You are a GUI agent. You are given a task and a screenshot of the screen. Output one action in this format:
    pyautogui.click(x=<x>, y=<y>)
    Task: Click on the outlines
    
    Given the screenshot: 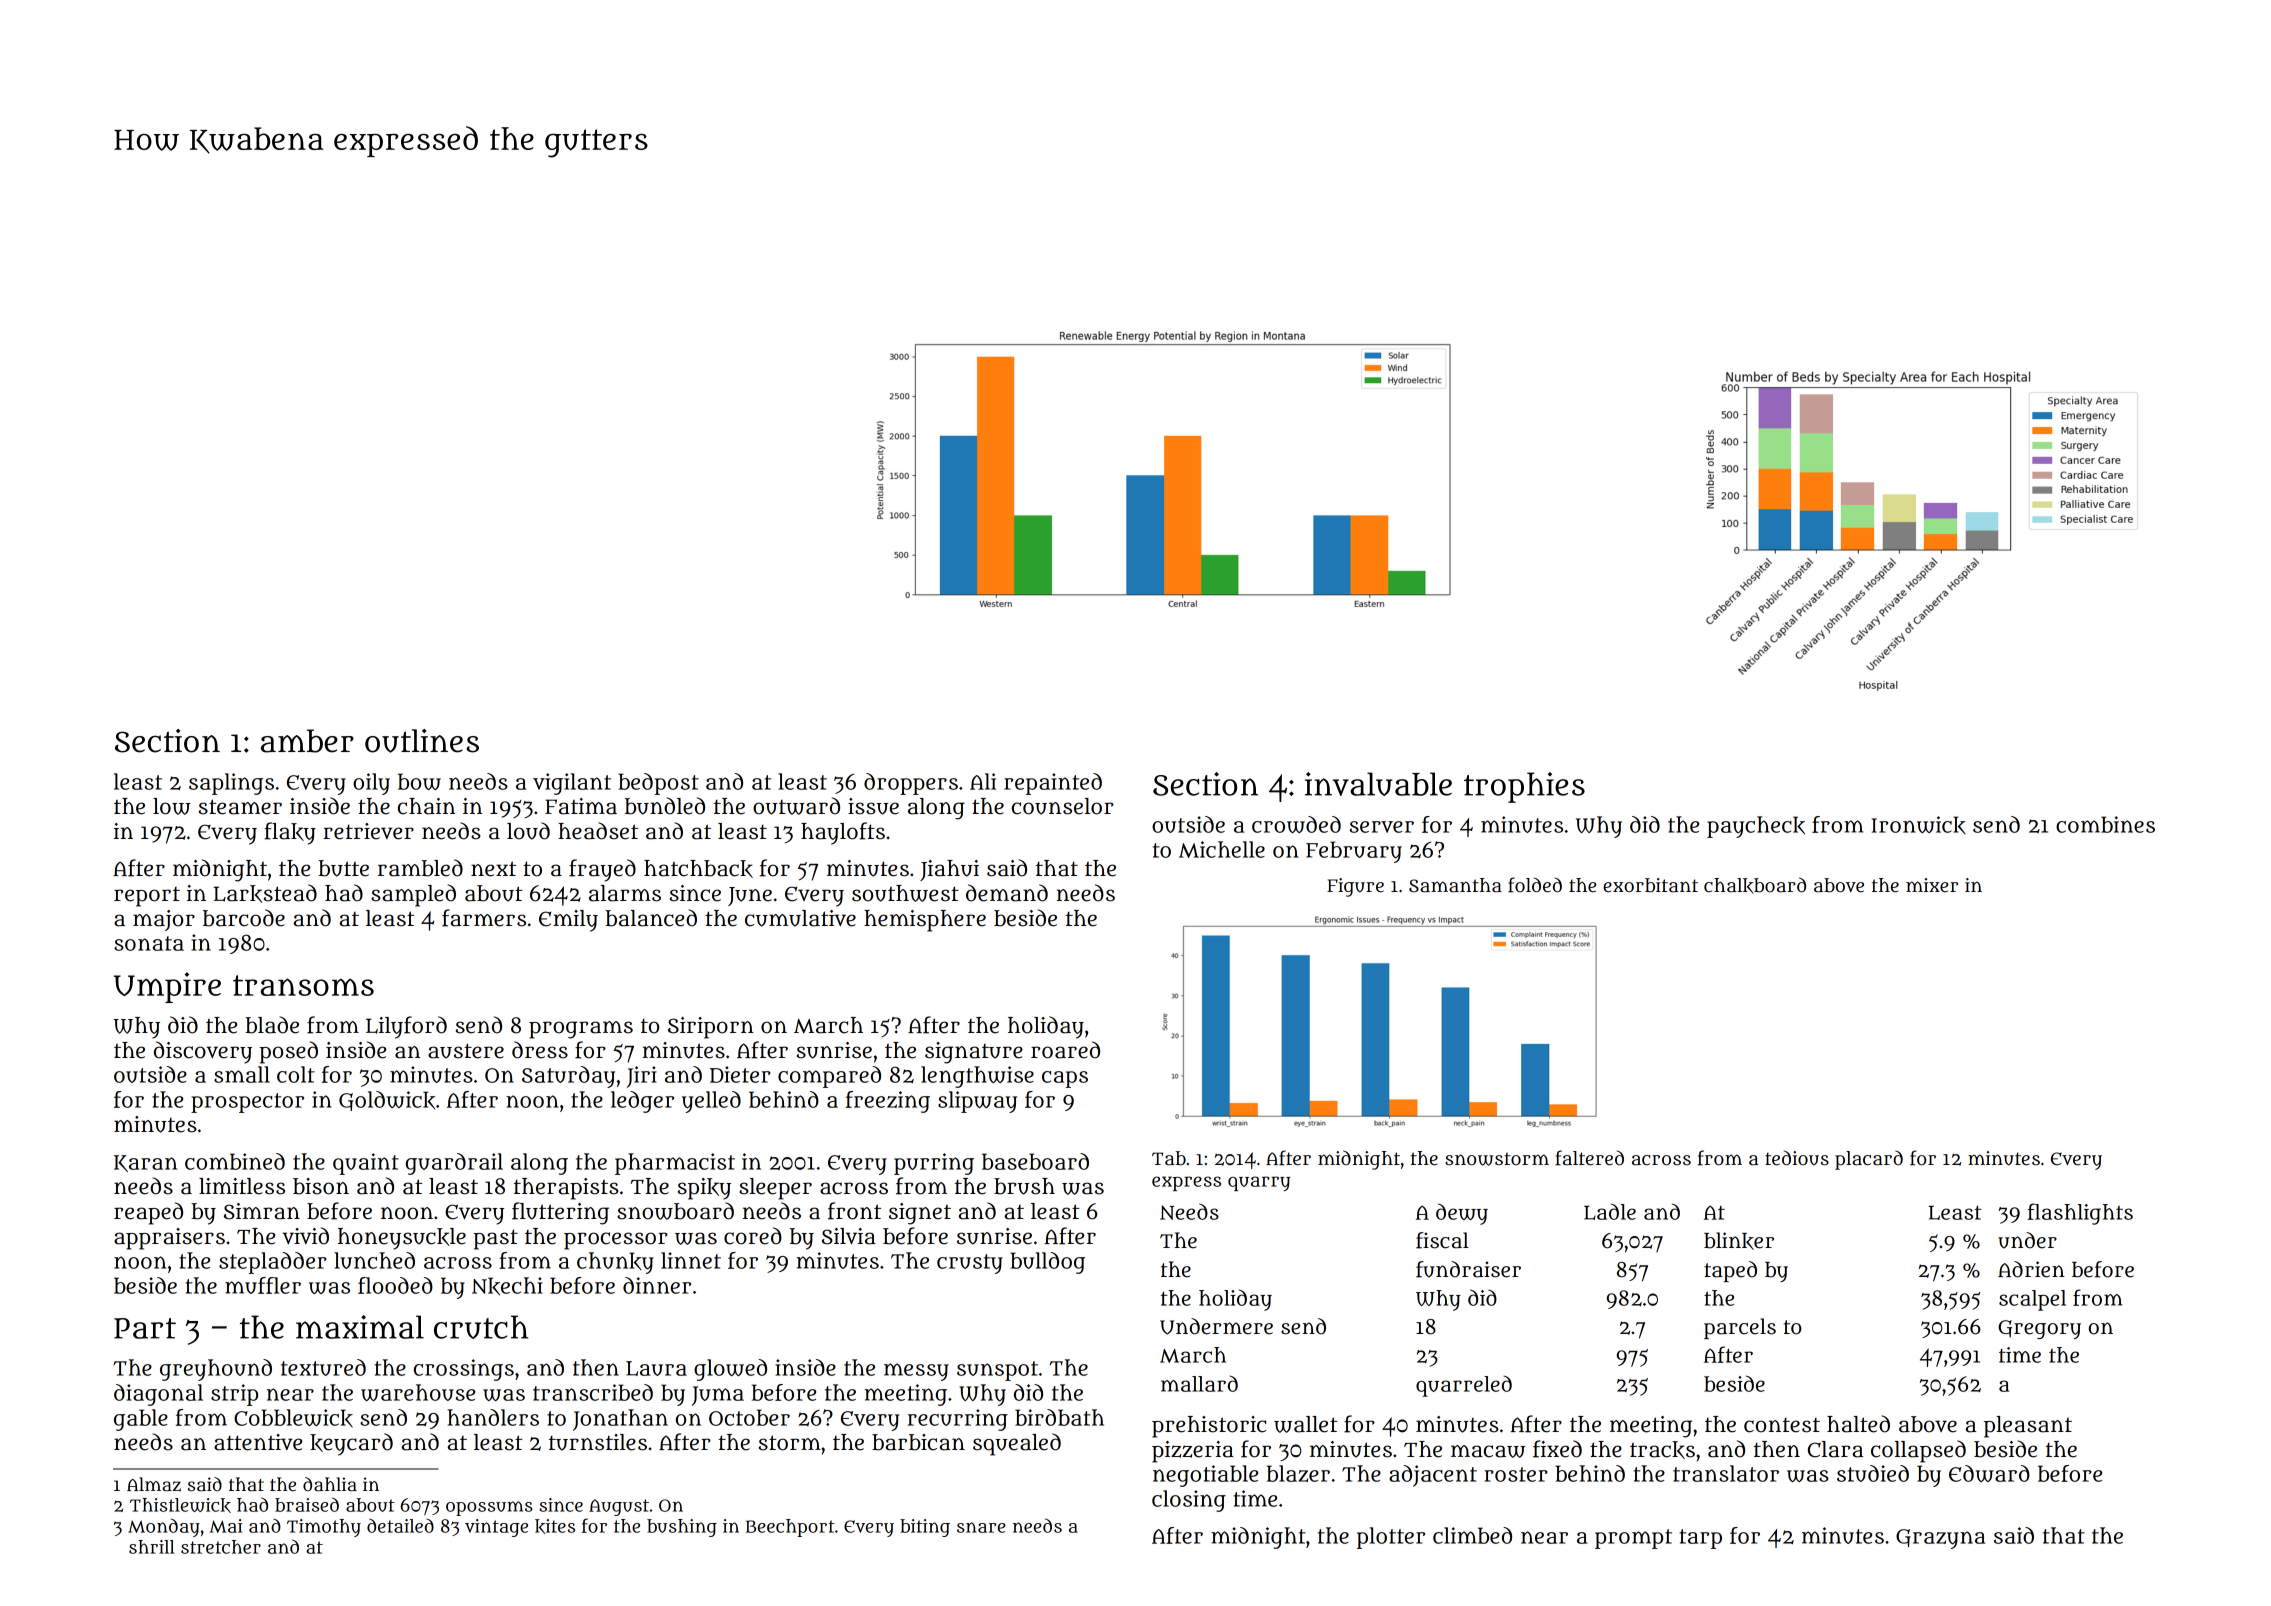 What is the action you would take?
    pyautogui.click(x=422, y=741)
